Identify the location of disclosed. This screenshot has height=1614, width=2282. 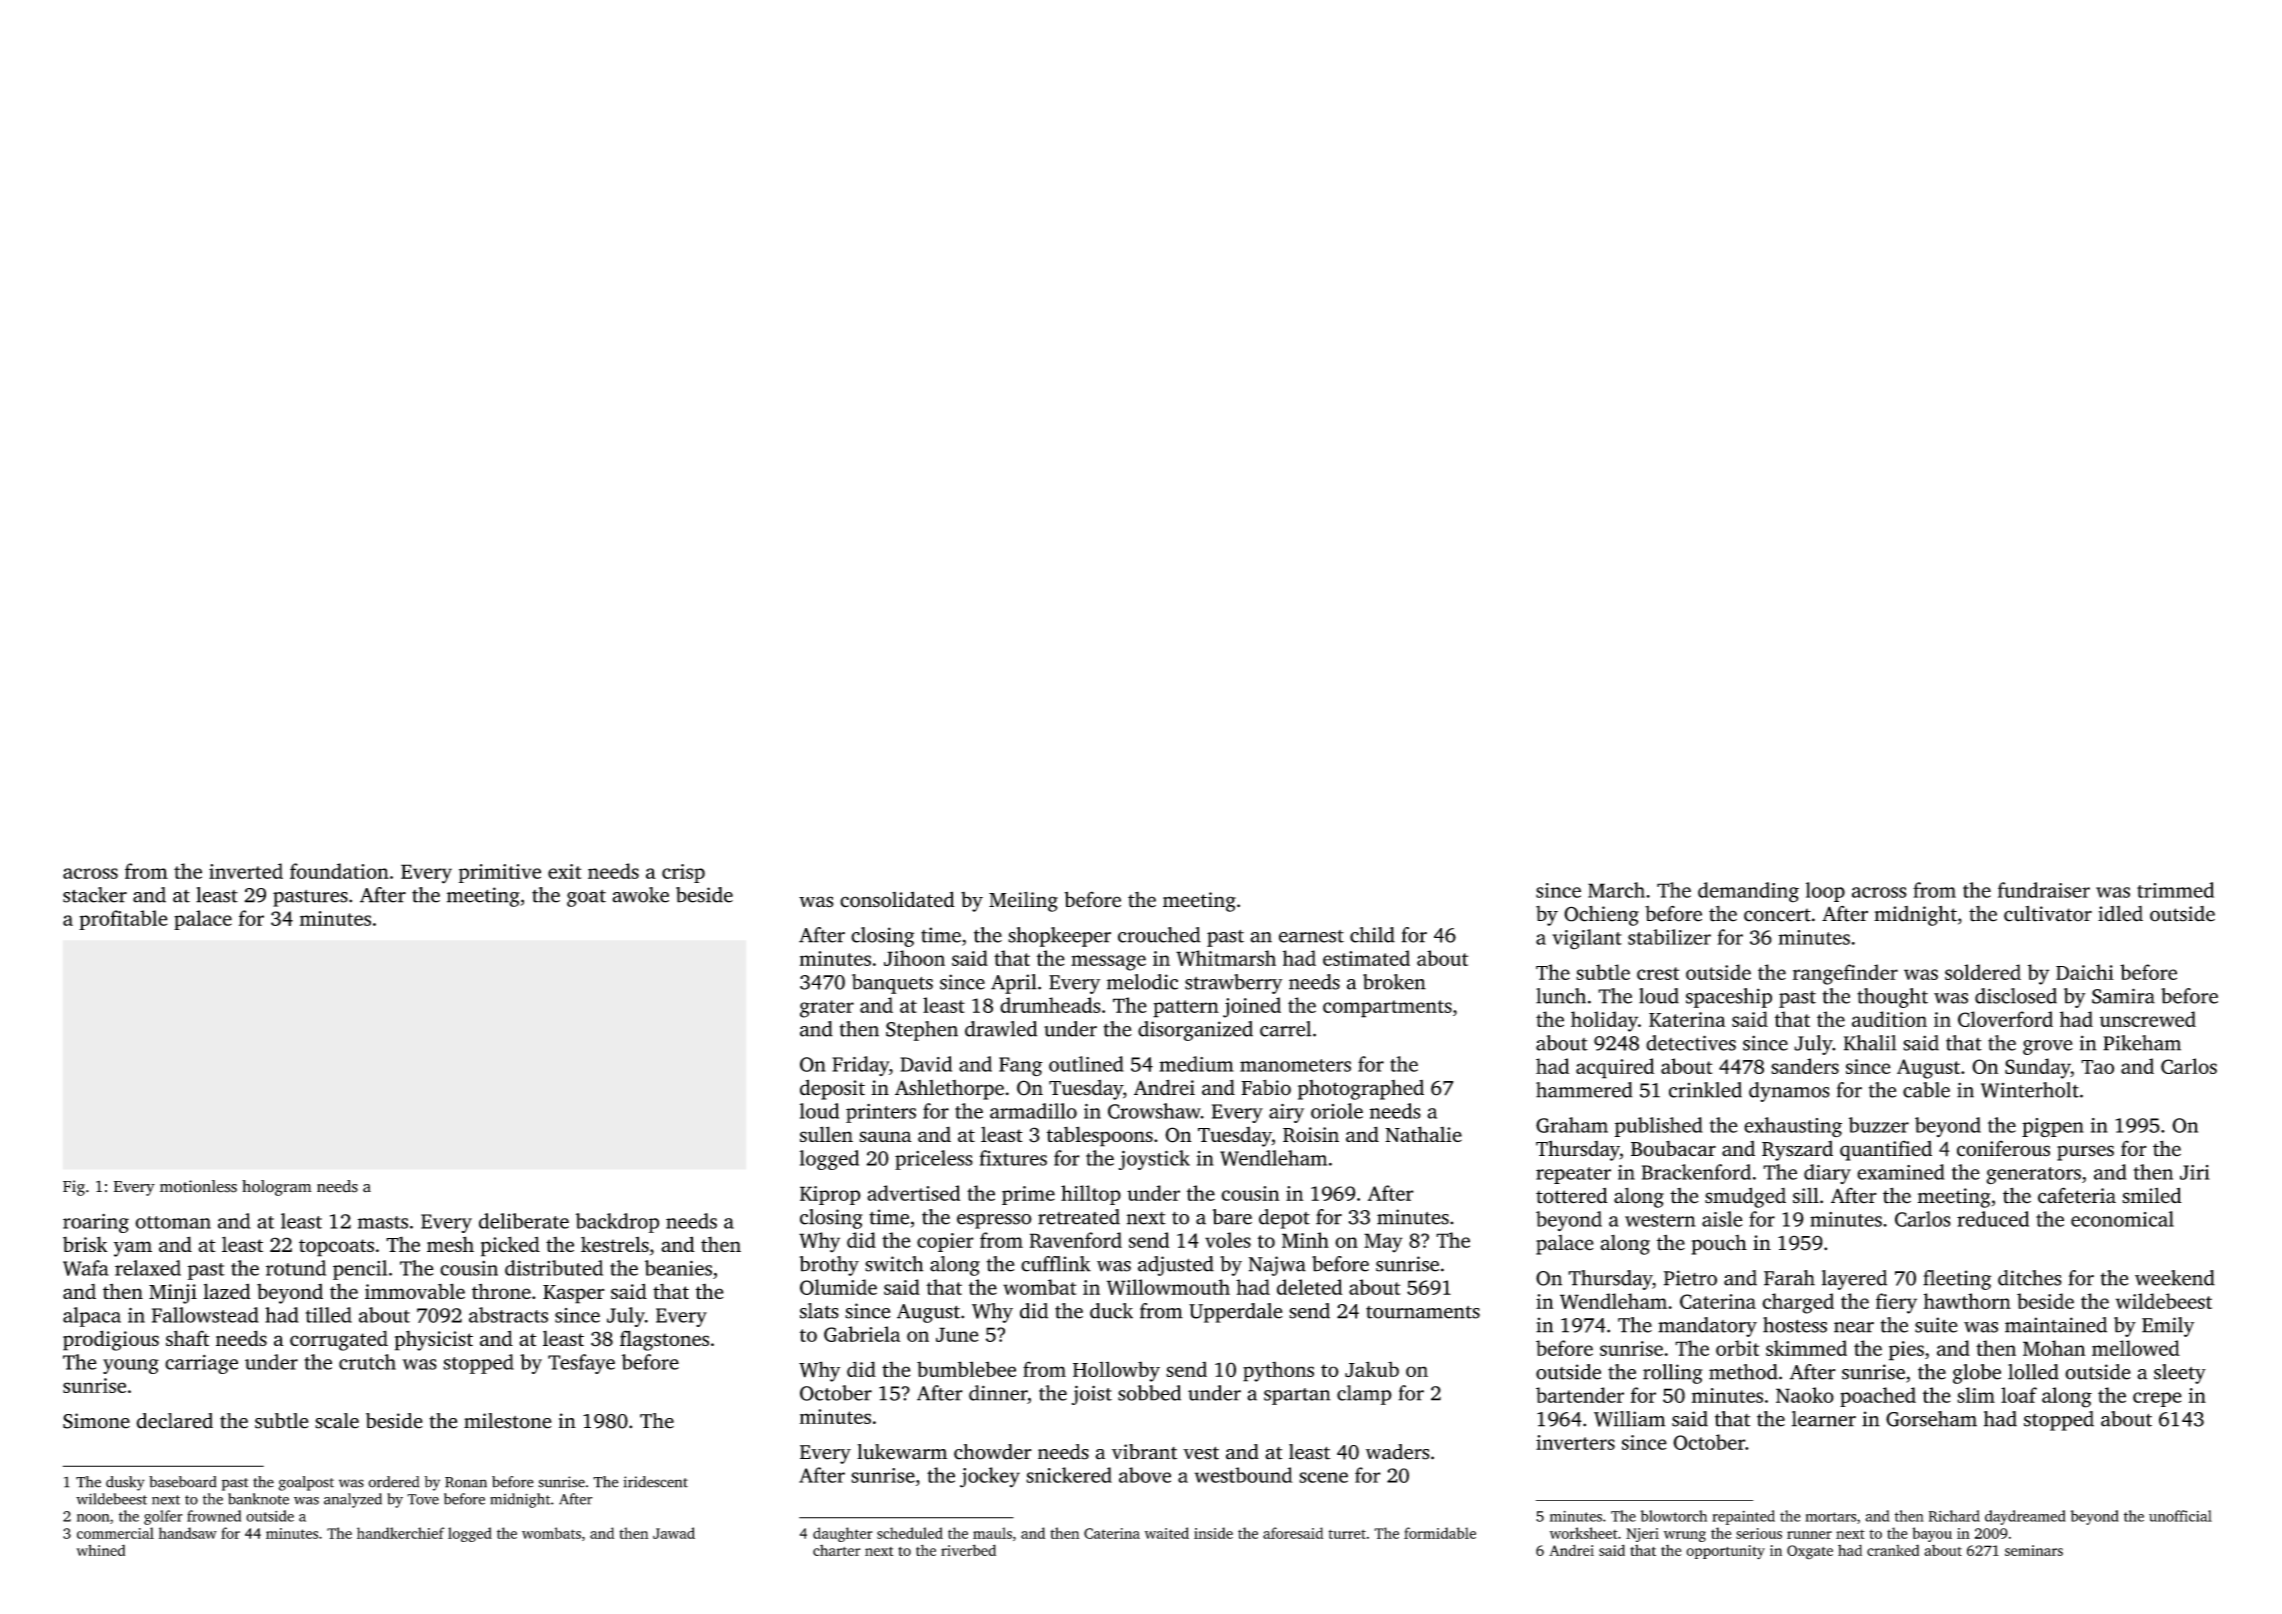
(2016, 996).
